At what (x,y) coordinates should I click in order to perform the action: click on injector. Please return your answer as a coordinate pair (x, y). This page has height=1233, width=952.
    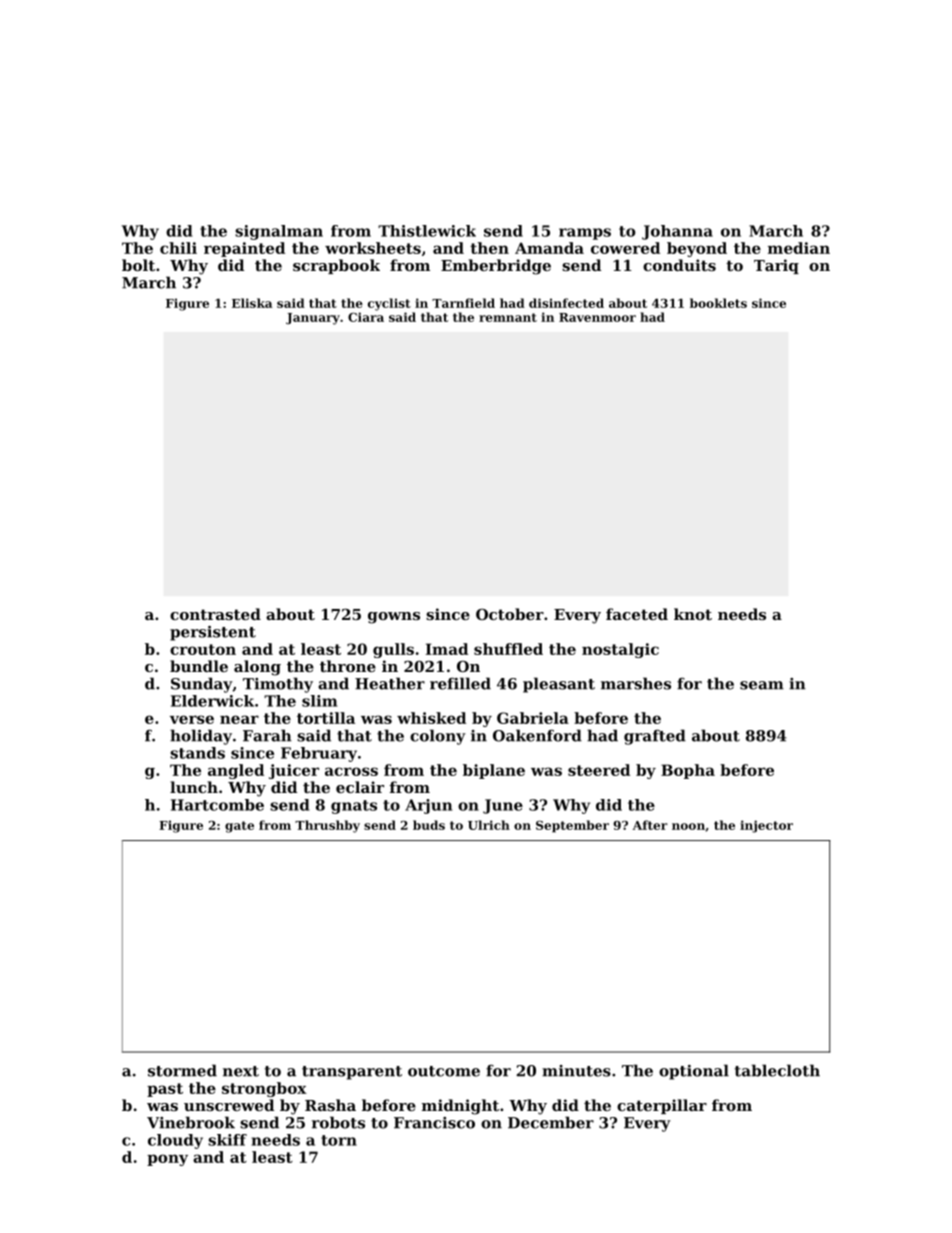
    Looking at the image, I should click on (766, 826).
